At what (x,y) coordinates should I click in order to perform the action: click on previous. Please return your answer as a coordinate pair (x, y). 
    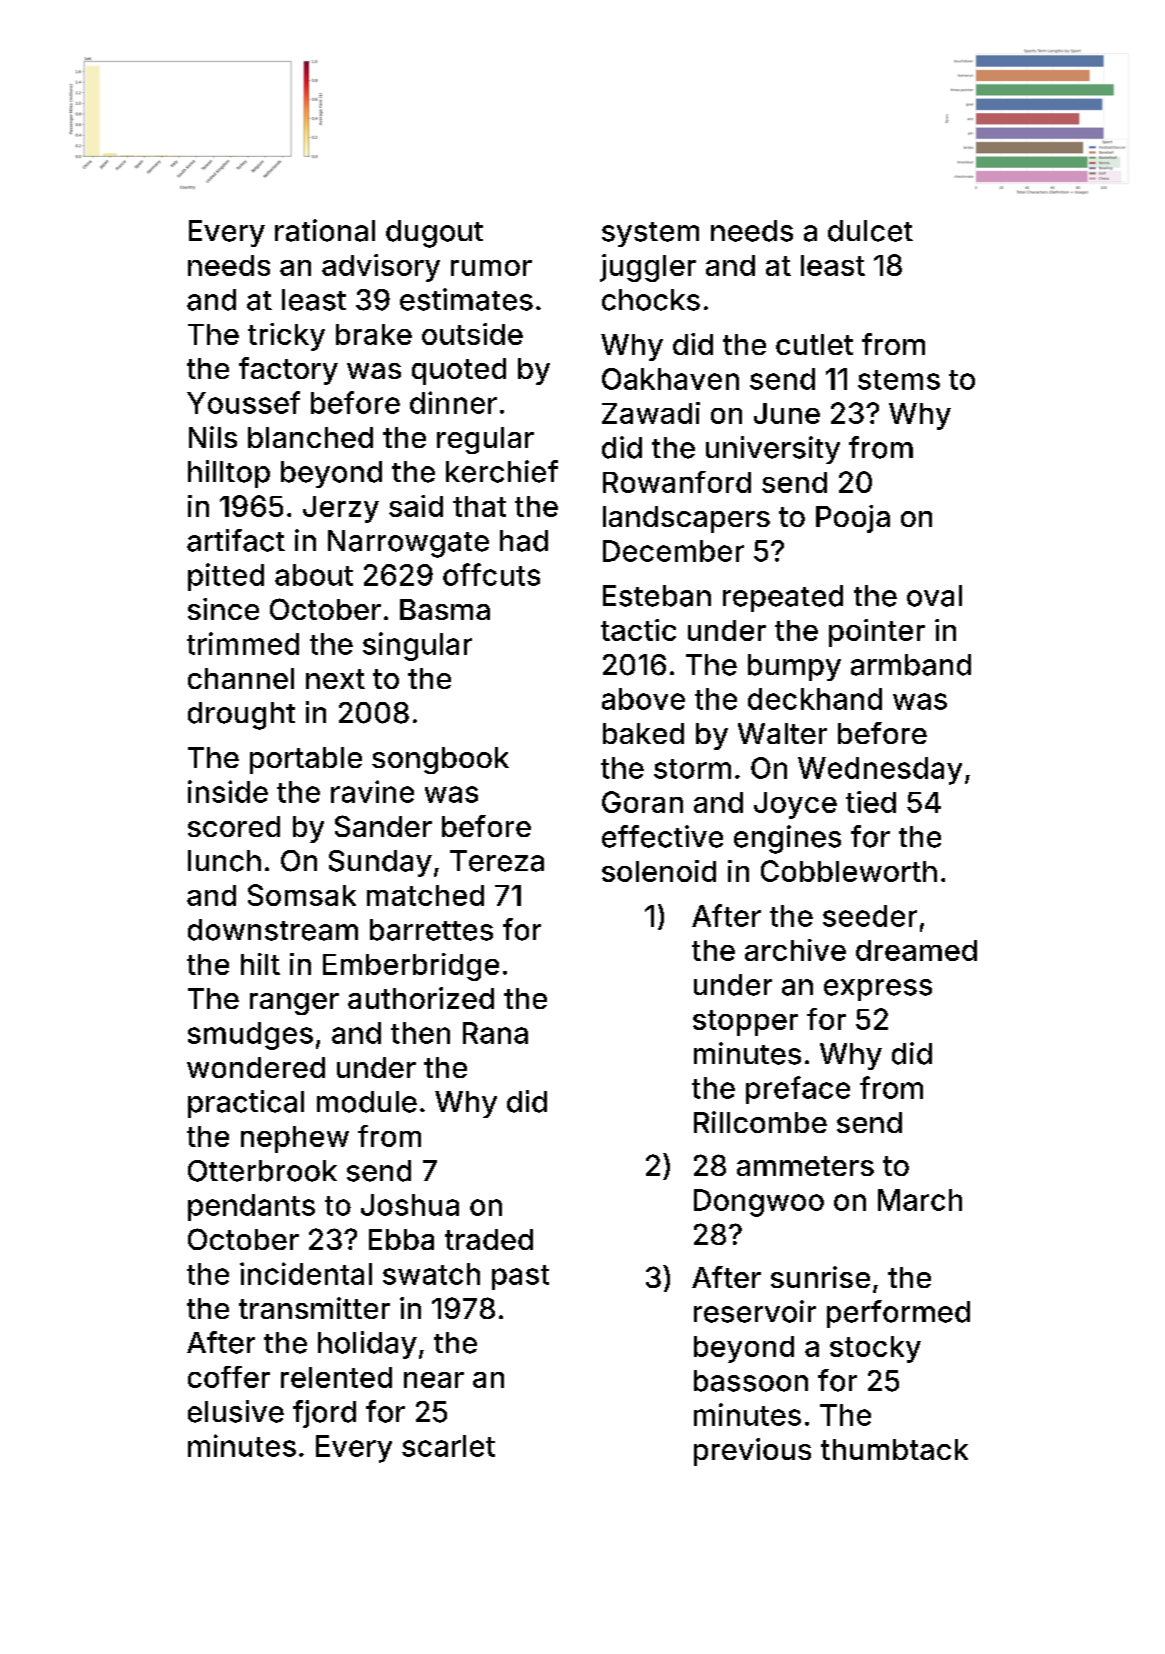
    Looking at the image, I should click on (752, 1452).
